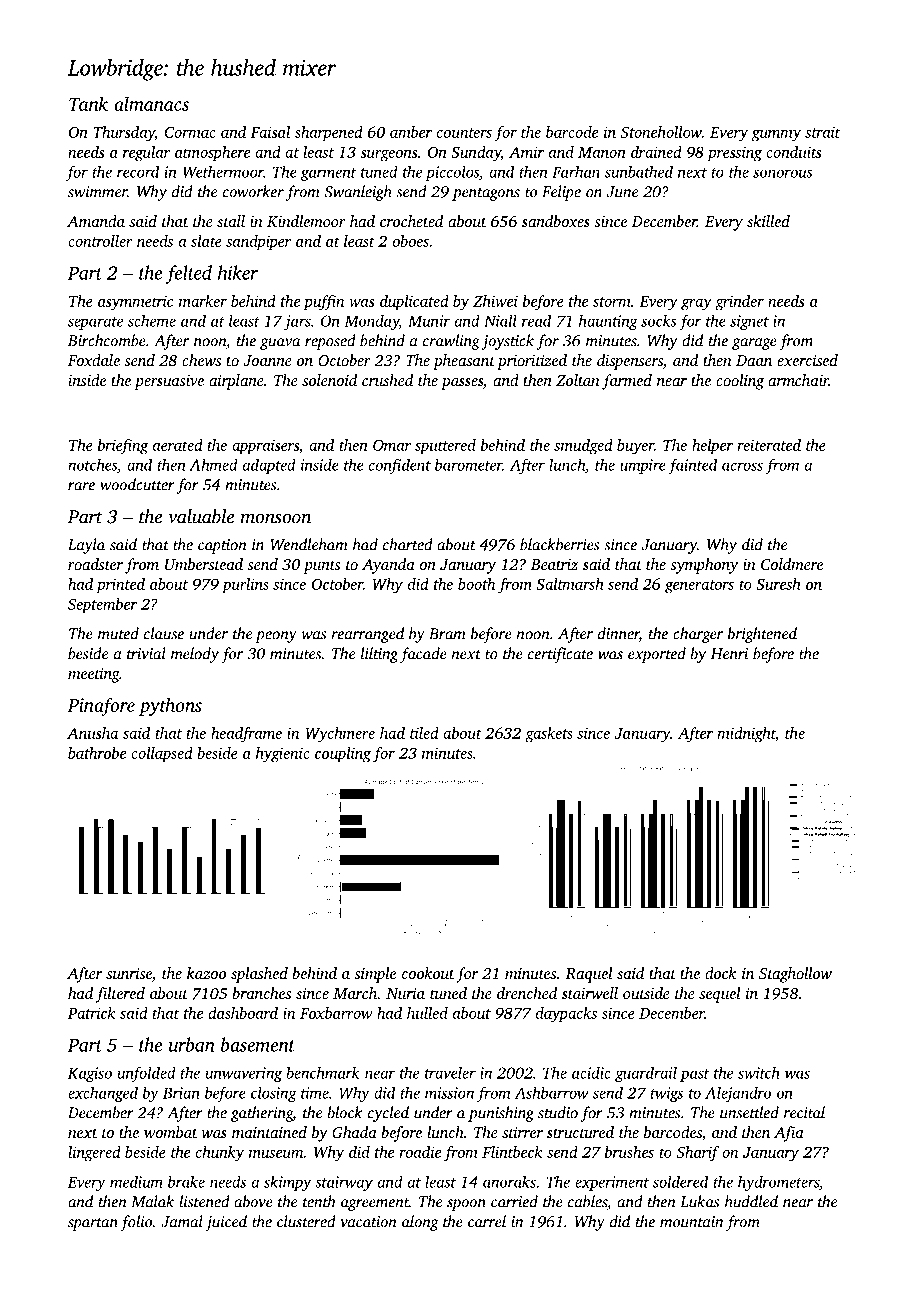 The image size is (908, 1316). What do you see at coordinates (94, 360) in the image?
I see `Foxdale` at bounding box center [94, 360].
